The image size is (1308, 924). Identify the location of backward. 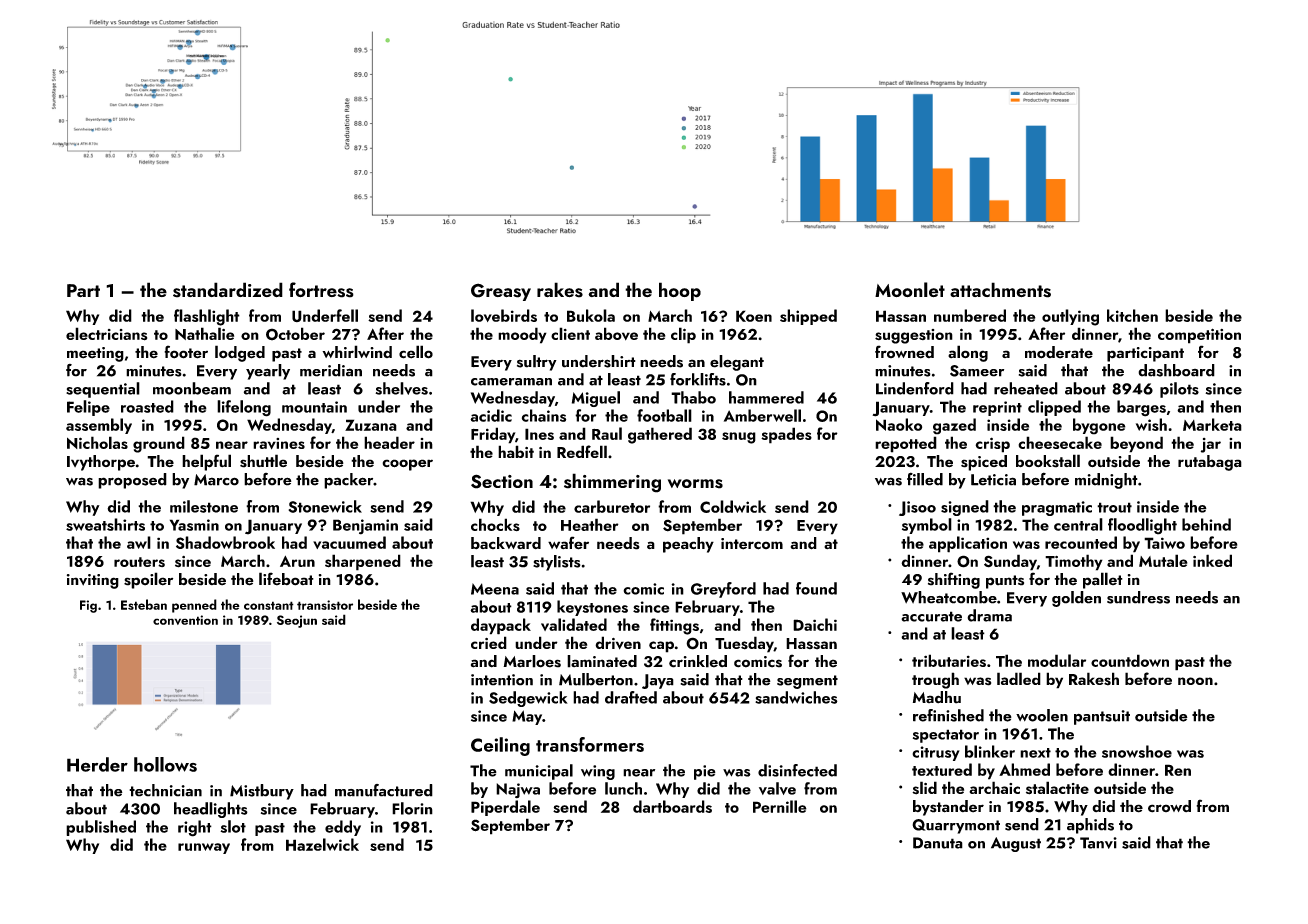
(506, 543).
